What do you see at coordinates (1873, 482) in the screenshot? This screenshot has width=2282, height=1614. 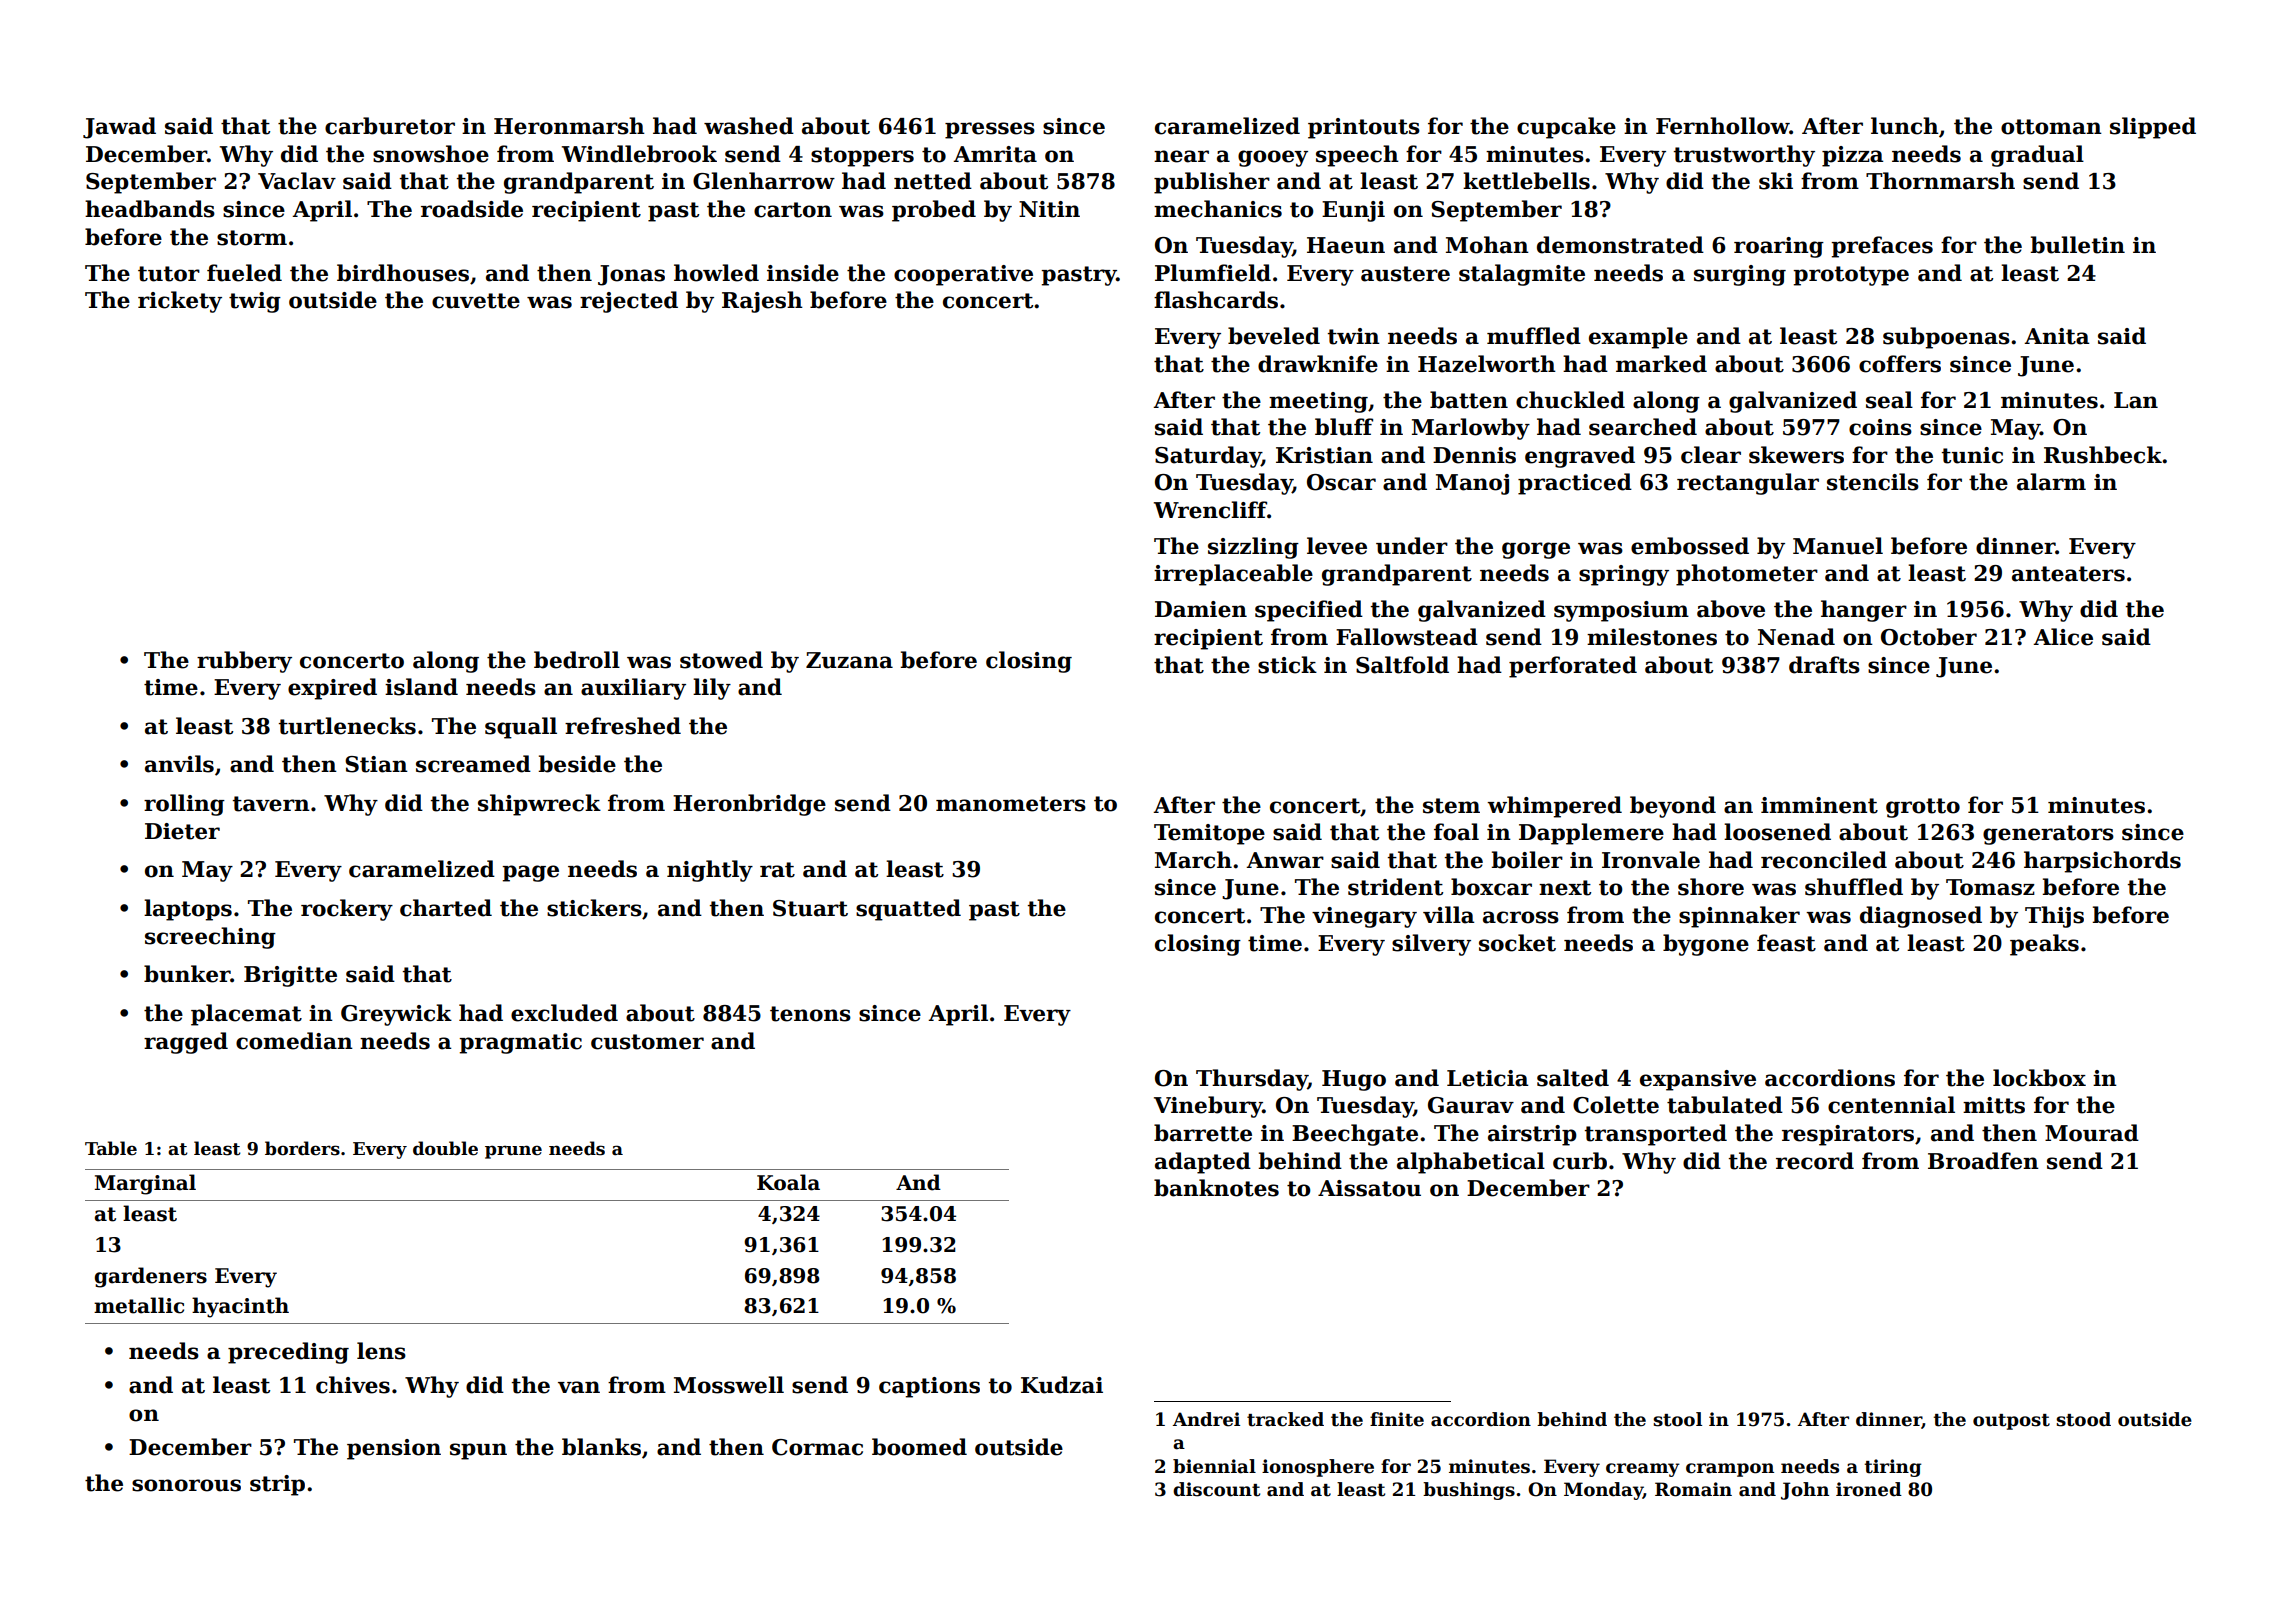 I see `stencils` at bounding box center [1873, 482].
